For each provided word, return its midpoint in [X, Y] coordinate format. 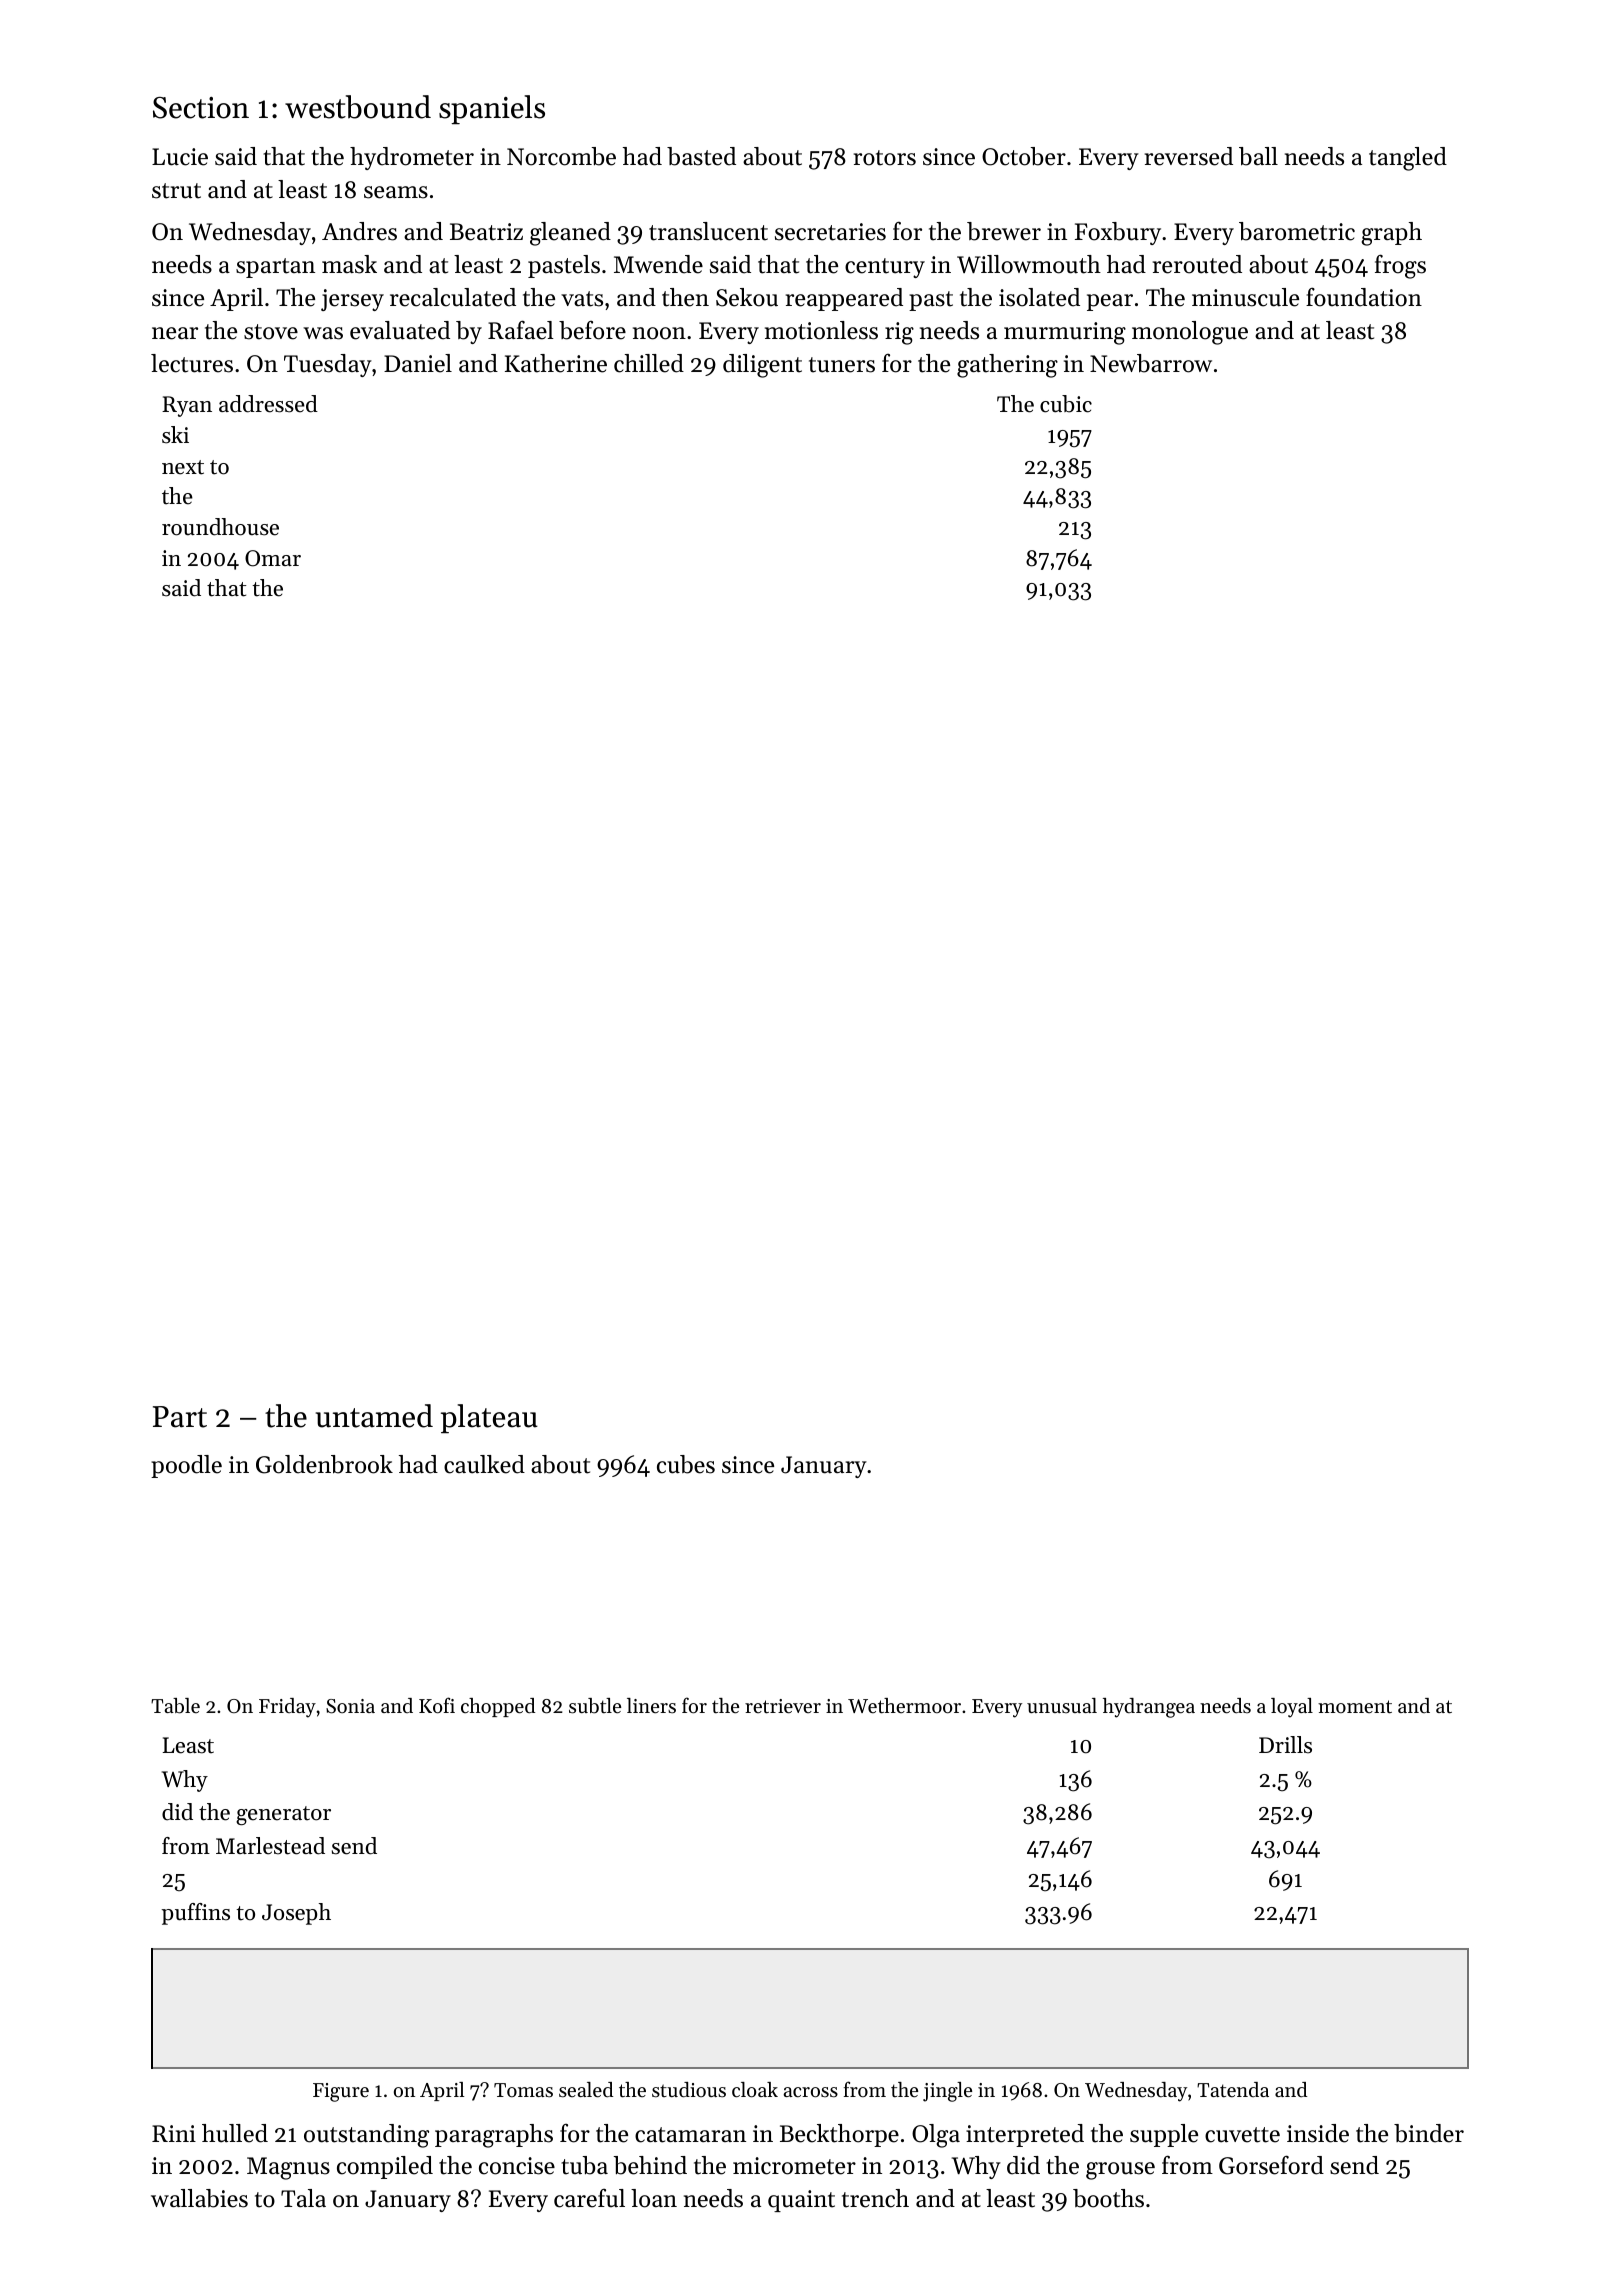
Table [175, 1706]
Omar [273, 558]
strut [176, 191]
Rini [174, 2133]
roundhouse [220, 527]
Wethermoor [904, 1706]
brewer [1004, 231]
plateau [489, 1418]
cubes [686, 1464]
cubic [1066, 404]
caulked [484, 1464]
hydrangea [1149, 1708]
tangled [1408, 159]
